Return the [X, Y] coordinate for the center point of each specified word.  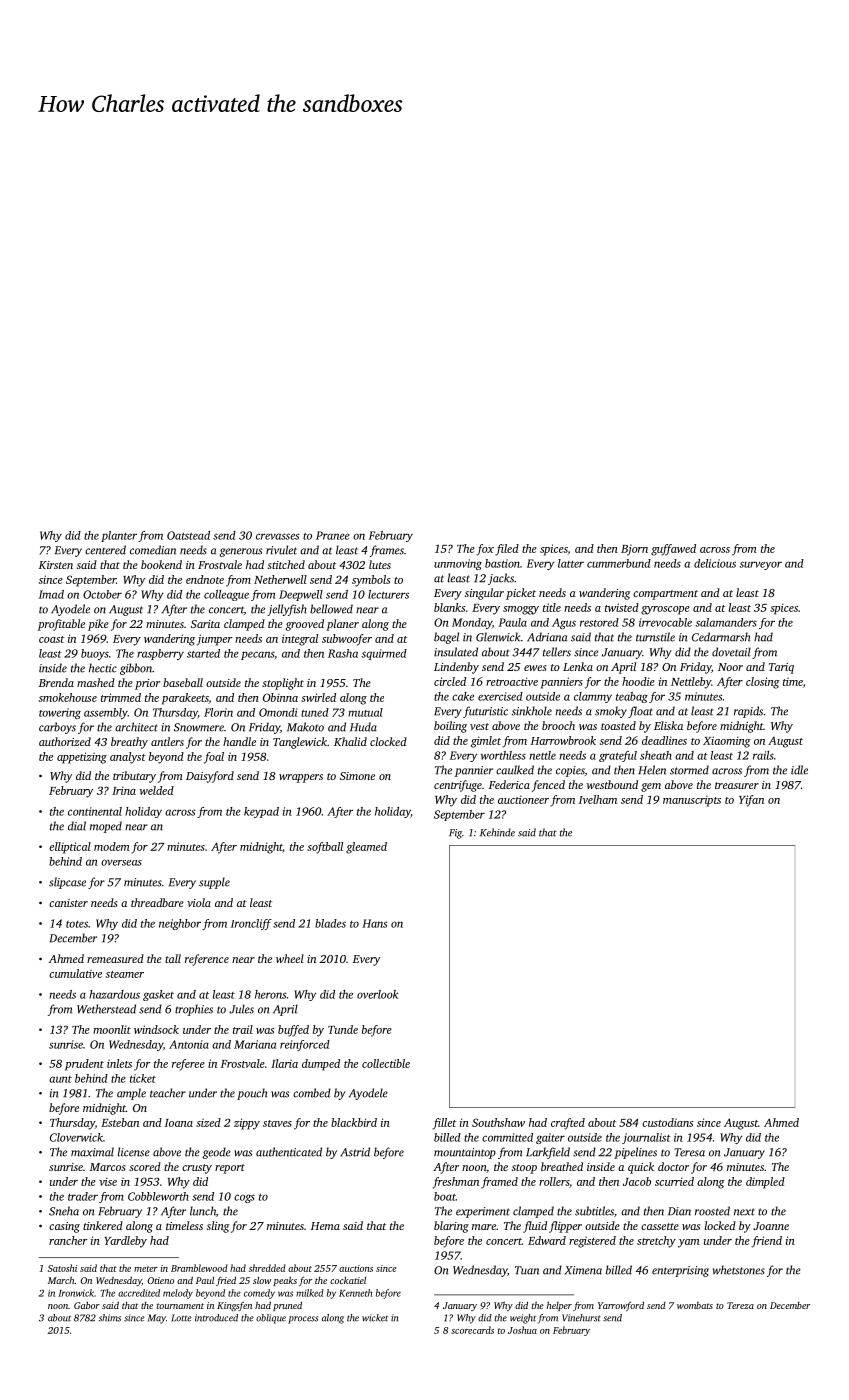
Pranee [333, 535]
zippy [247, 1124]
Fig [455, 834]
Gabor [87, 1305]
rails [763, 755]
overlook [378, 994]
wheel [290, 958]
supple [214, 883]
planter [119, 536]
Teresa [689, 1152]
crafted [568, 1124]
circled [450, 681]
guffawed [673, 550]
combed [312, 1093]
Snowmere [199, 727]
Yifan [751, 801]
